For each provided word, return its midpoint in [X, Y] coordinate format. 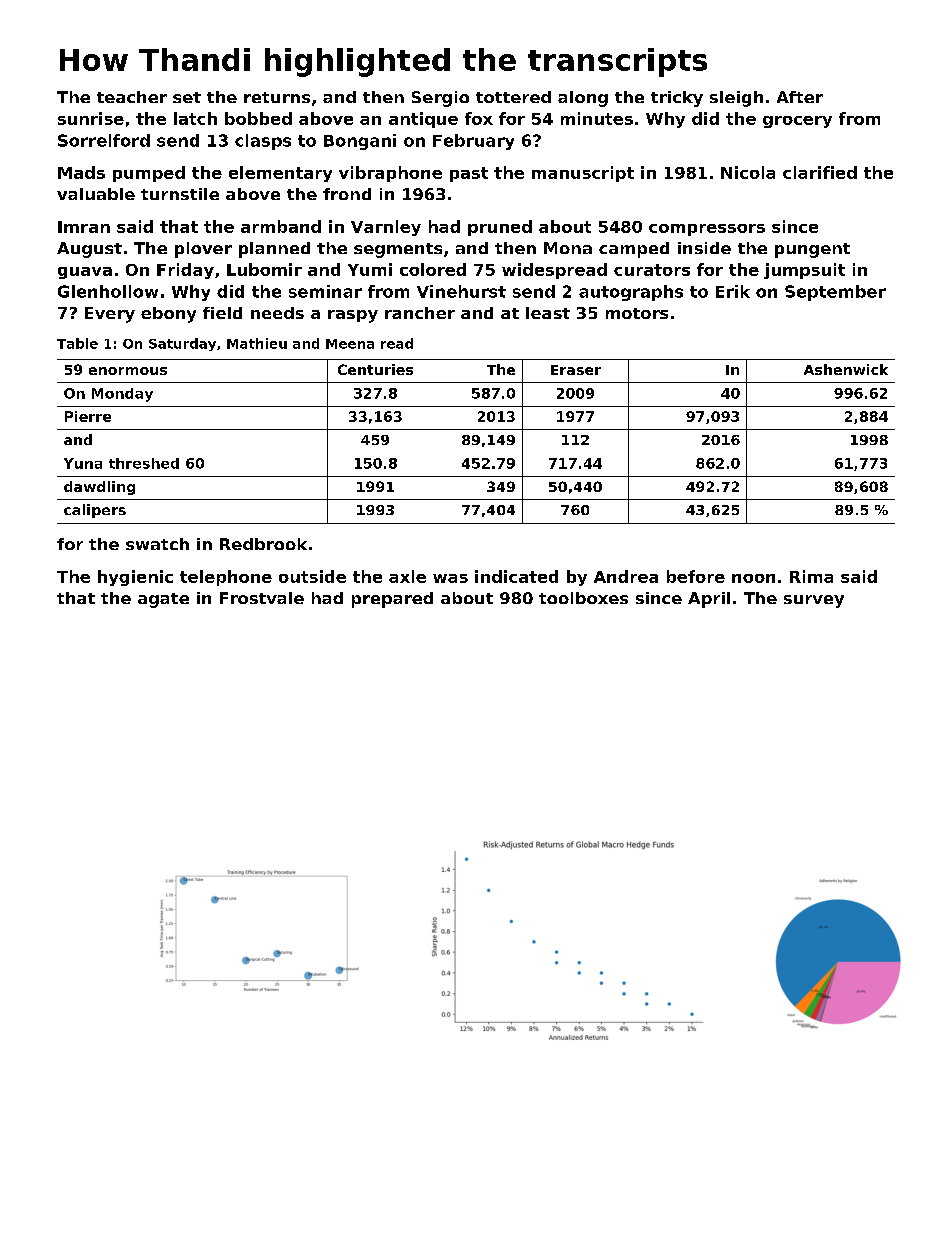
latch [195, 118]
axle [407, 576]
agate [163, 600]
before [696, 576]
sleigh [736, 99]
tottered [513, 97]
